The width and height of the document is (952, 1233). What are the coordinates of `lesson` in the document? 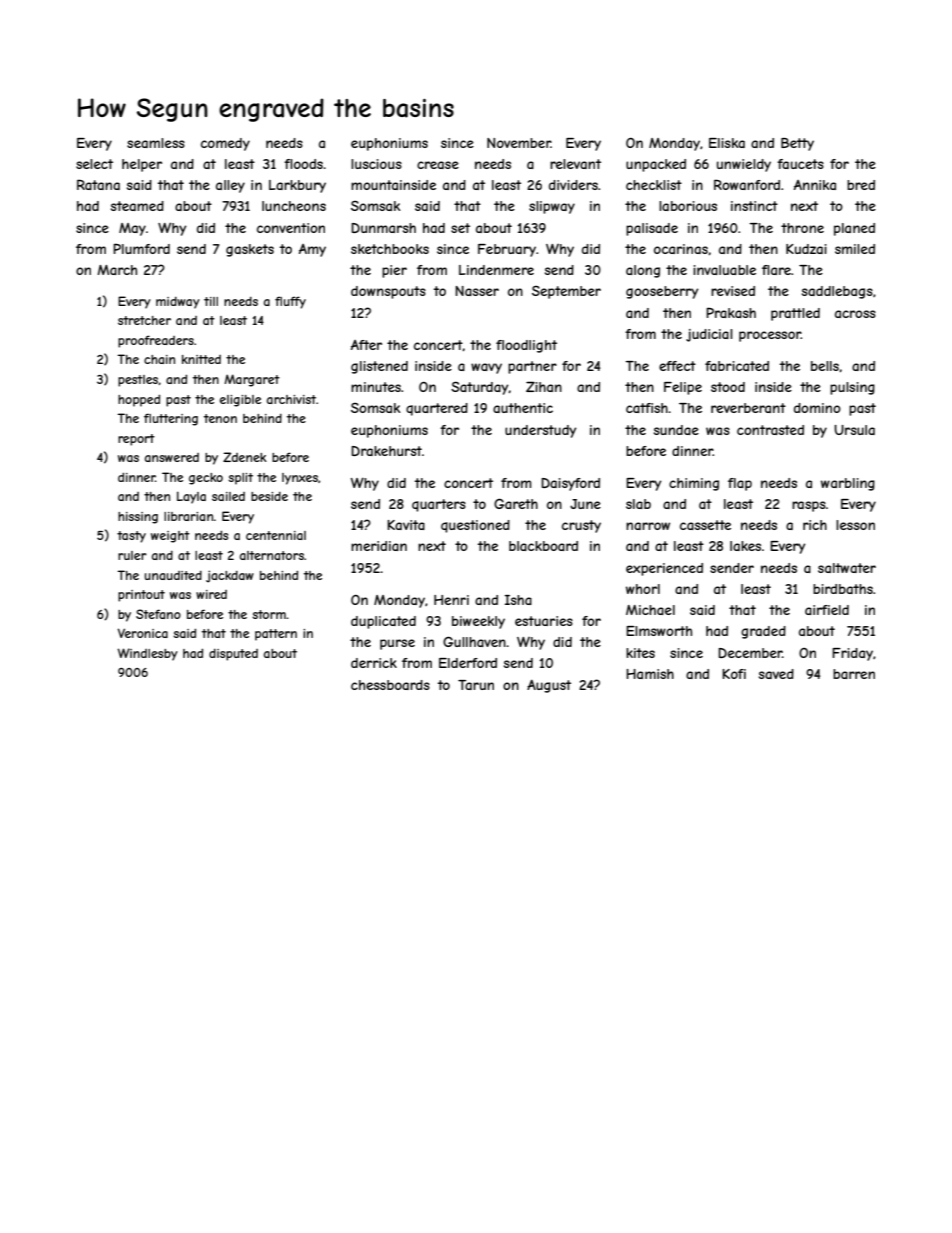 It's located at (855, 525).
